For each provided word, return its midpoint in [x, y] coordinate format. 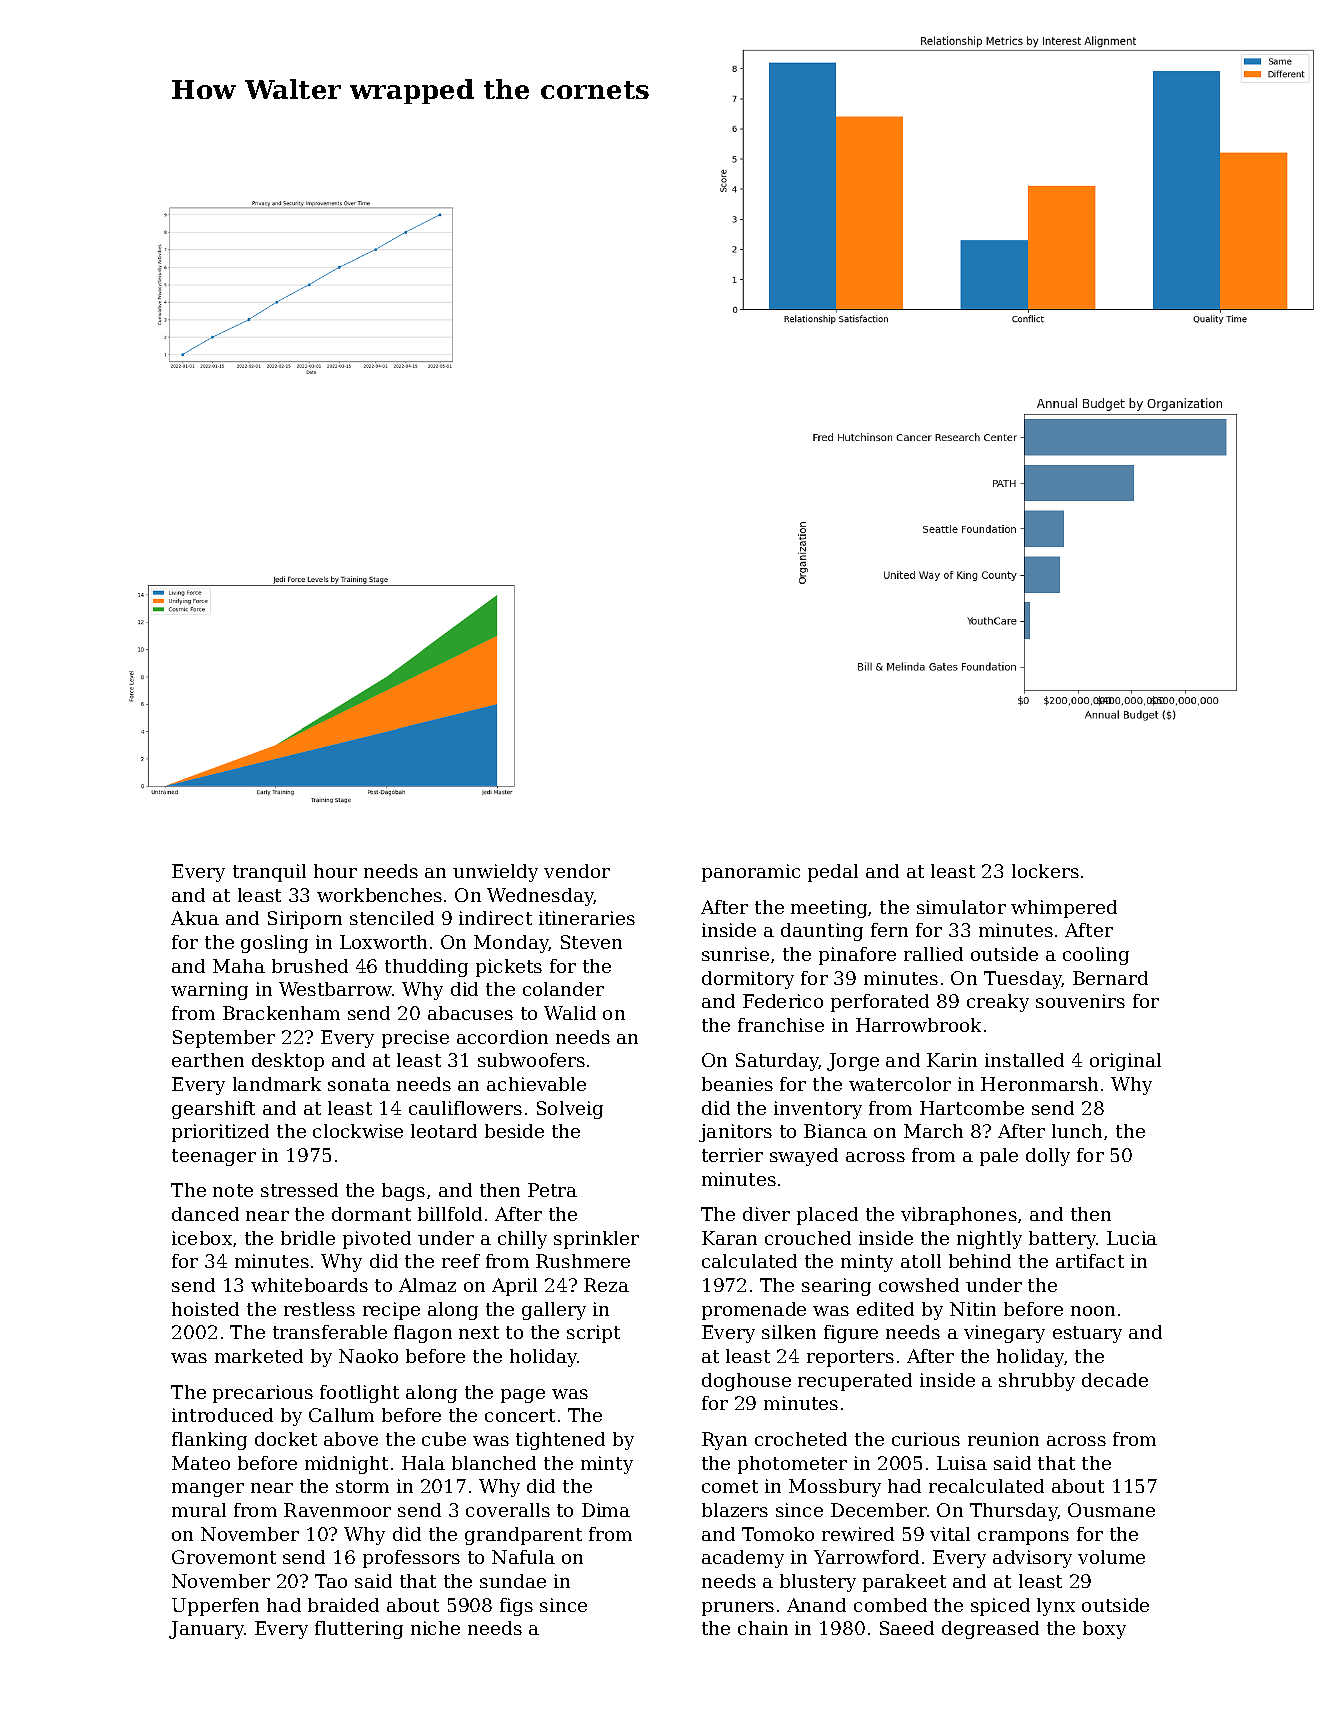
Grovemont [224, 1557]
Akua [195, 918]
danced [205, 1214]
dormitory [748, 980]
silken [789, 1332]
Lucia [1132, 1238]
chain [763, 1628]
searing [836, 1287]
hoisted [205, 1309]
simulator [961, 907]
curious [926, 1439]
